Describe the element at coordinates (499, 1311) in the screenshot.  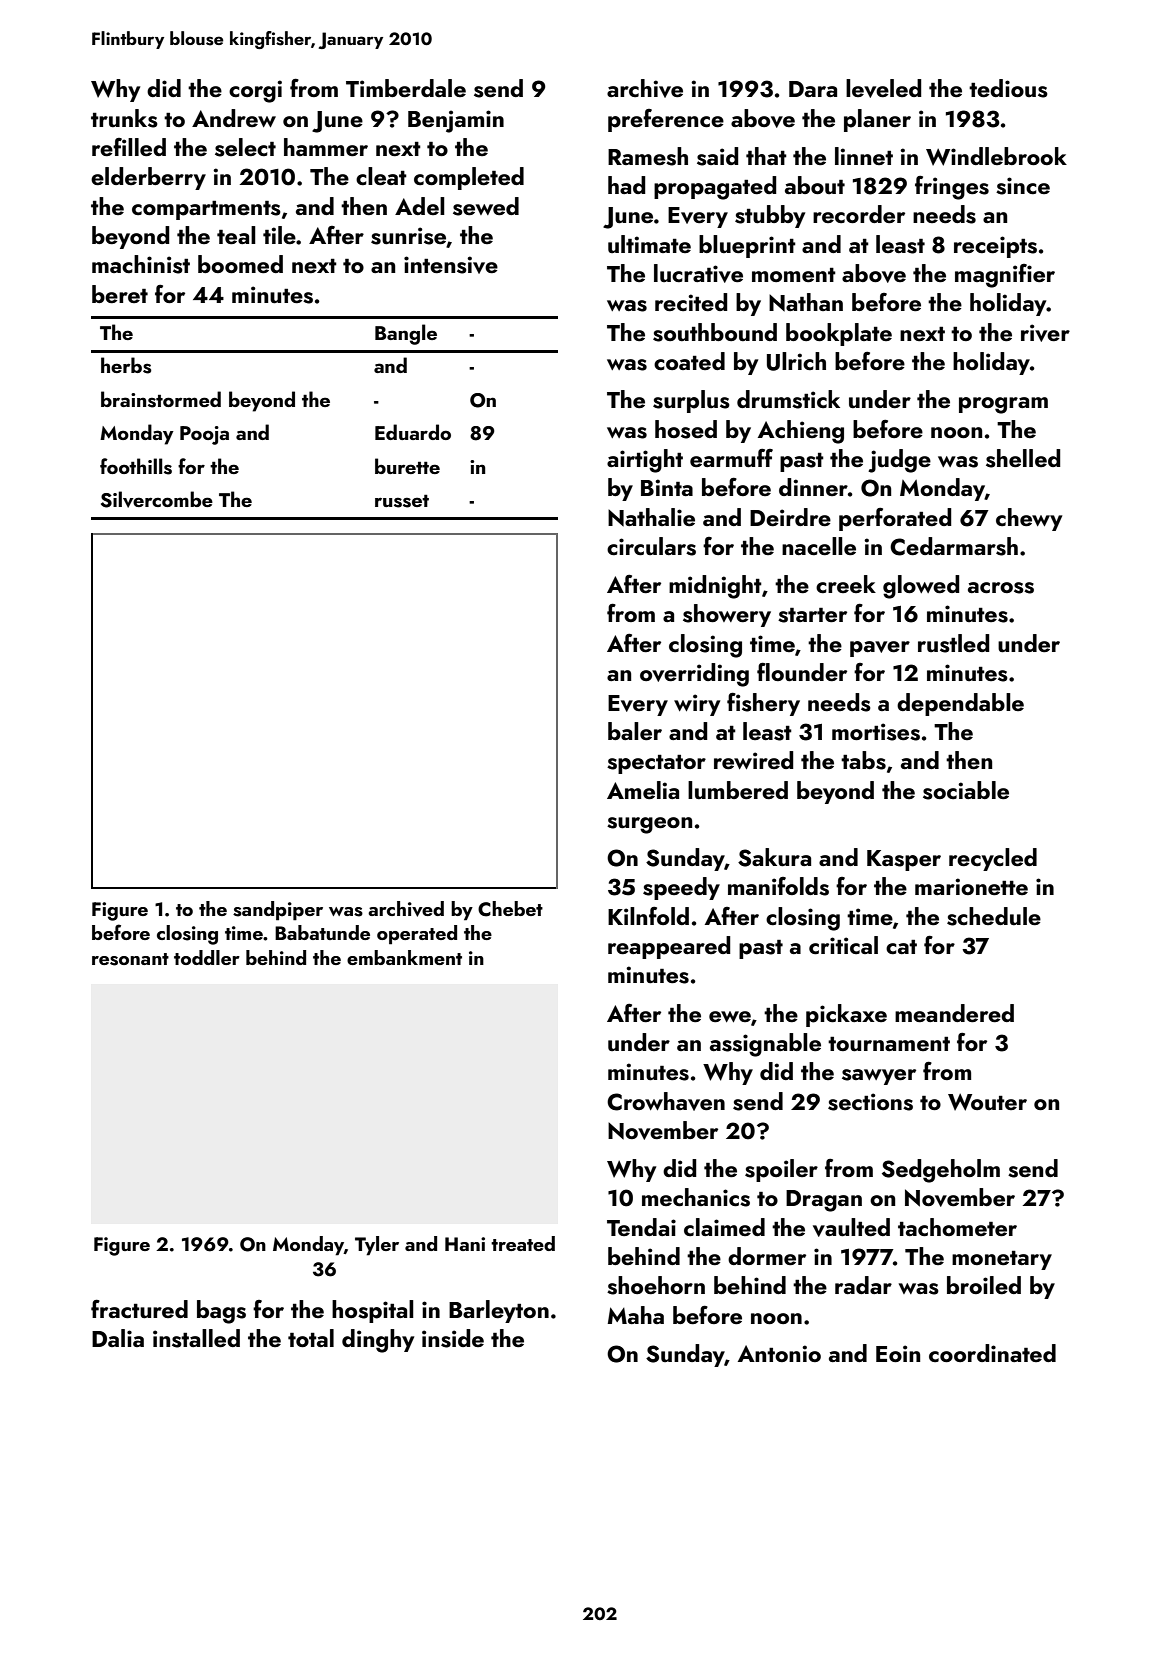
I see `Barleyton` at that location.
